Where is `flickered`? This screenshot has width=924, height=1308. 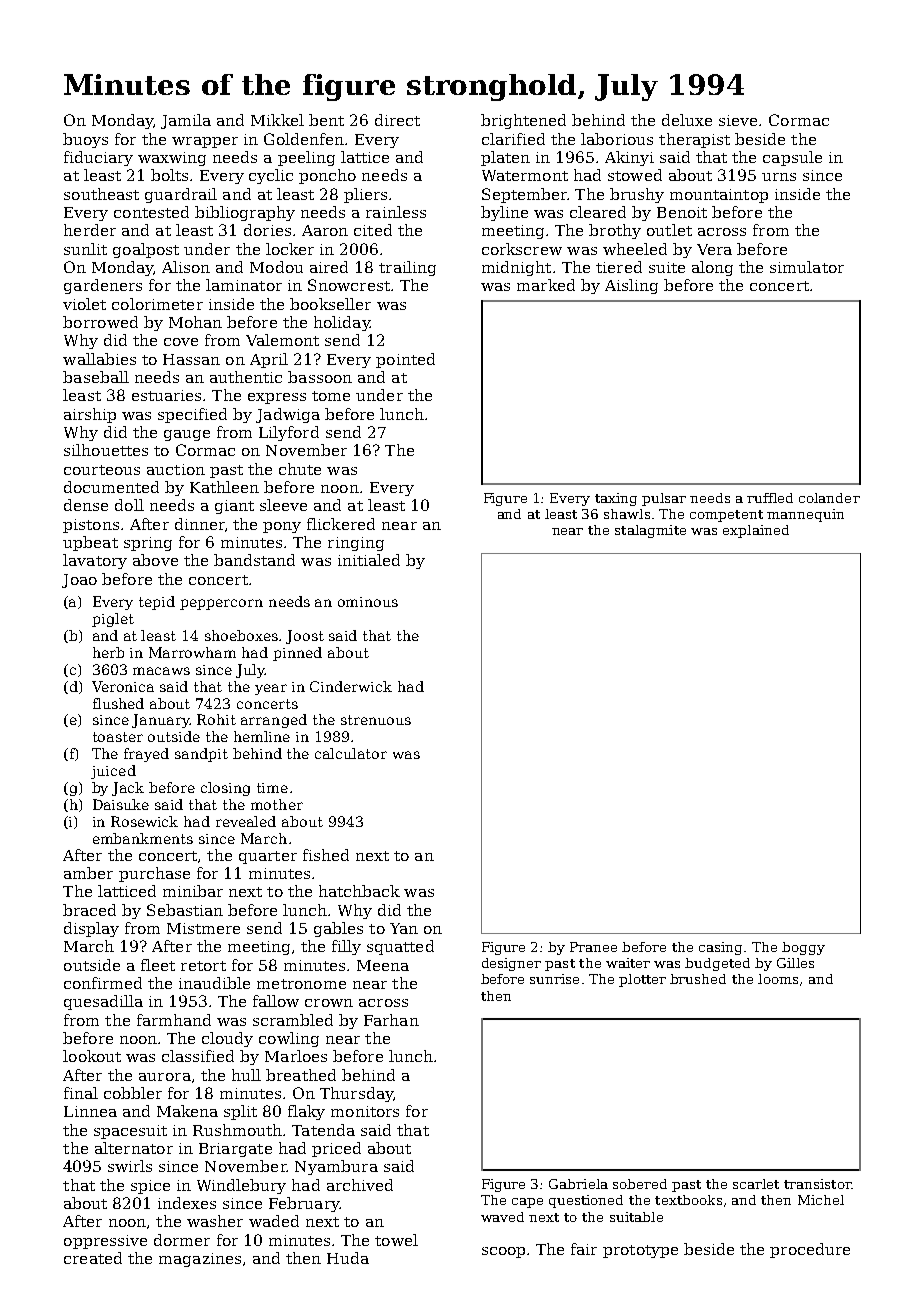 flickered is located at coordinates (341, 524).
